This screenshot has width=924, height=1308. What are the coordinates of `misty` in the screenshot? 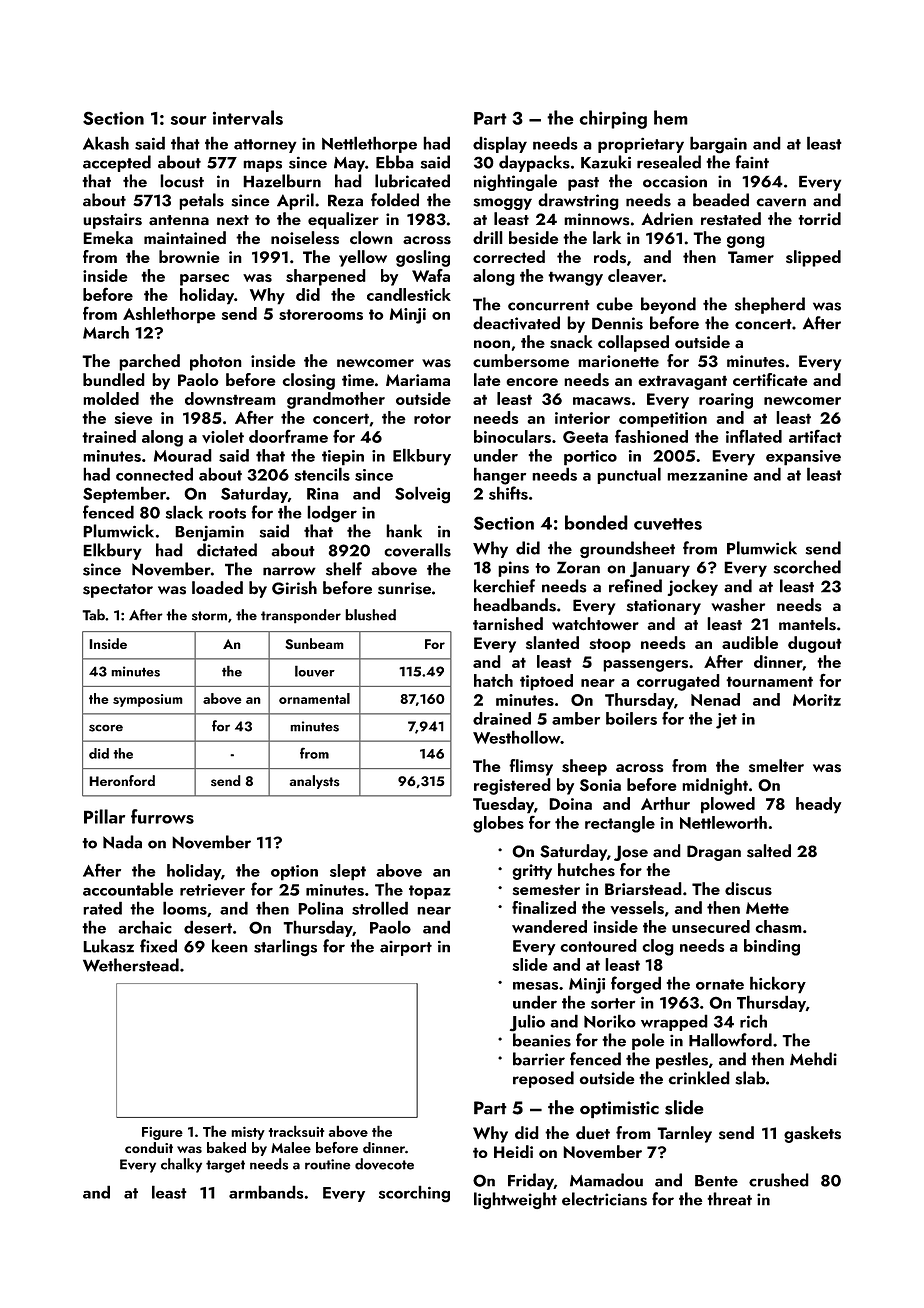 It's located at (248, 1133).
